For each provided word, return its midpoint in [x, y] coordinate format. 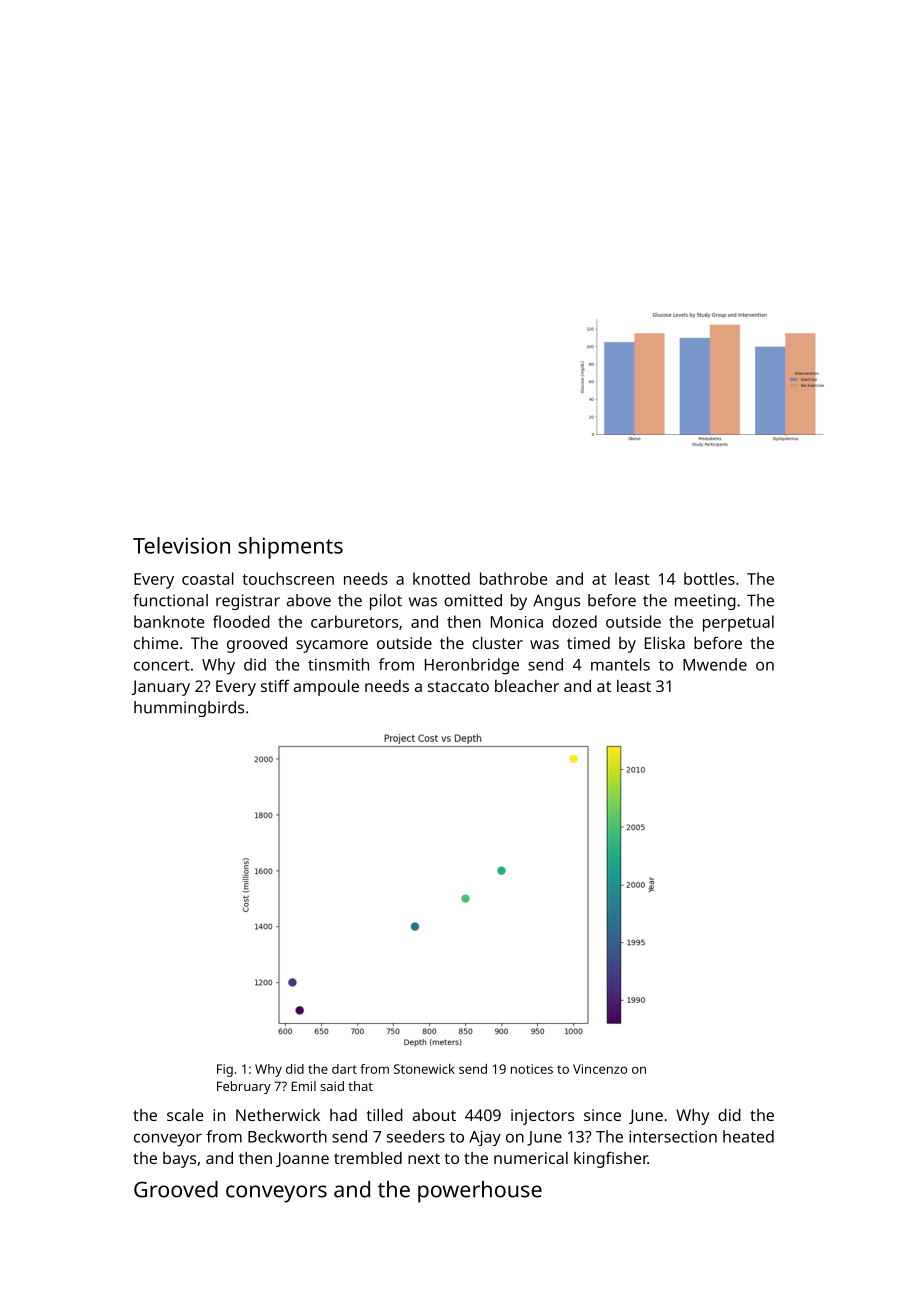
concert [162, 665]
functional [170, 600]
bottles [709, 578]
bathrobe [513, 578]
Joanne [302, 1159]
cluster [497, 642]
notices [532, 1069]
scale [185, 1115]
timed [588, 643]
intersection [673, 1136]
